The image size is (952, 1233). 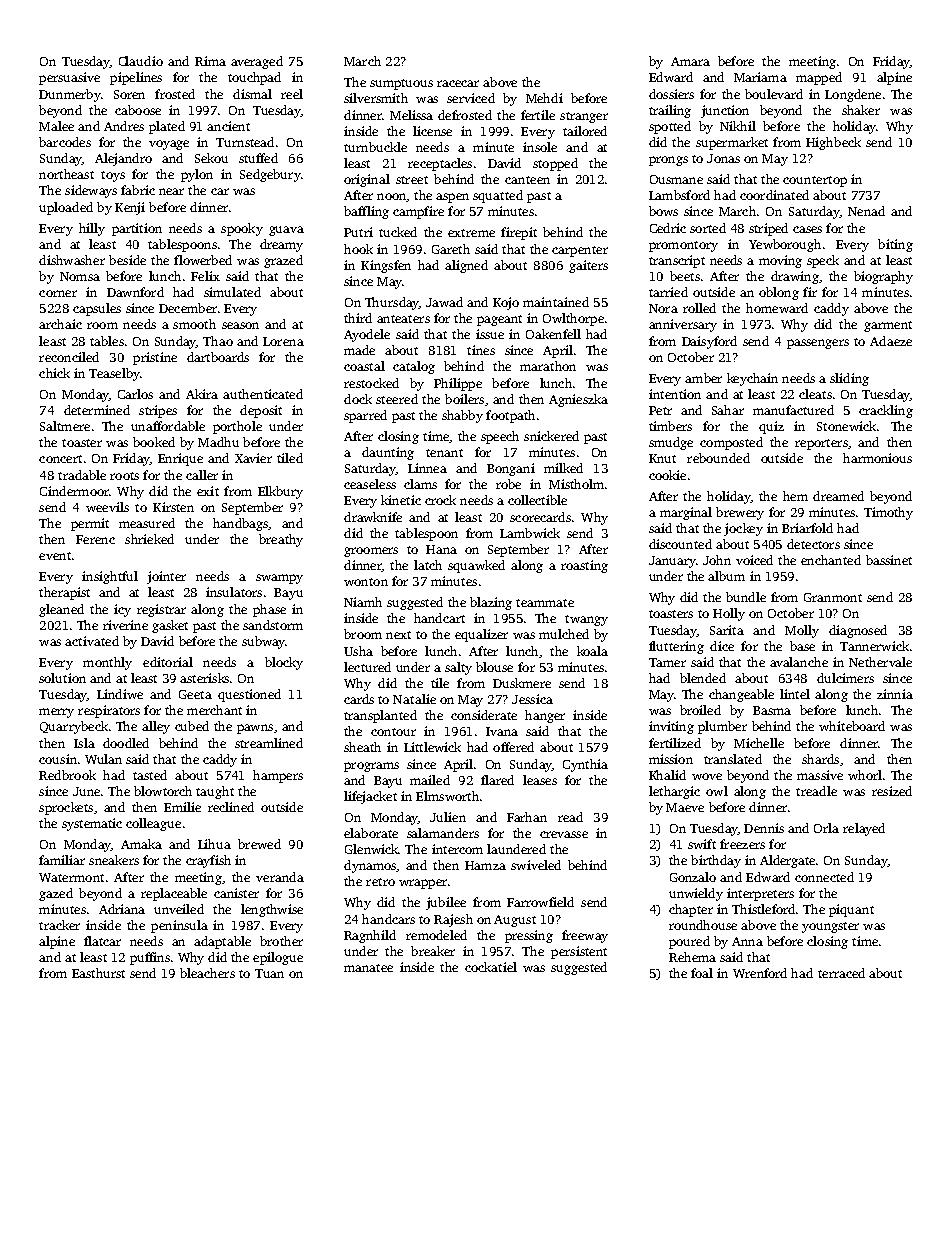 I want to click on cleats, so click(x=815, y=394).
